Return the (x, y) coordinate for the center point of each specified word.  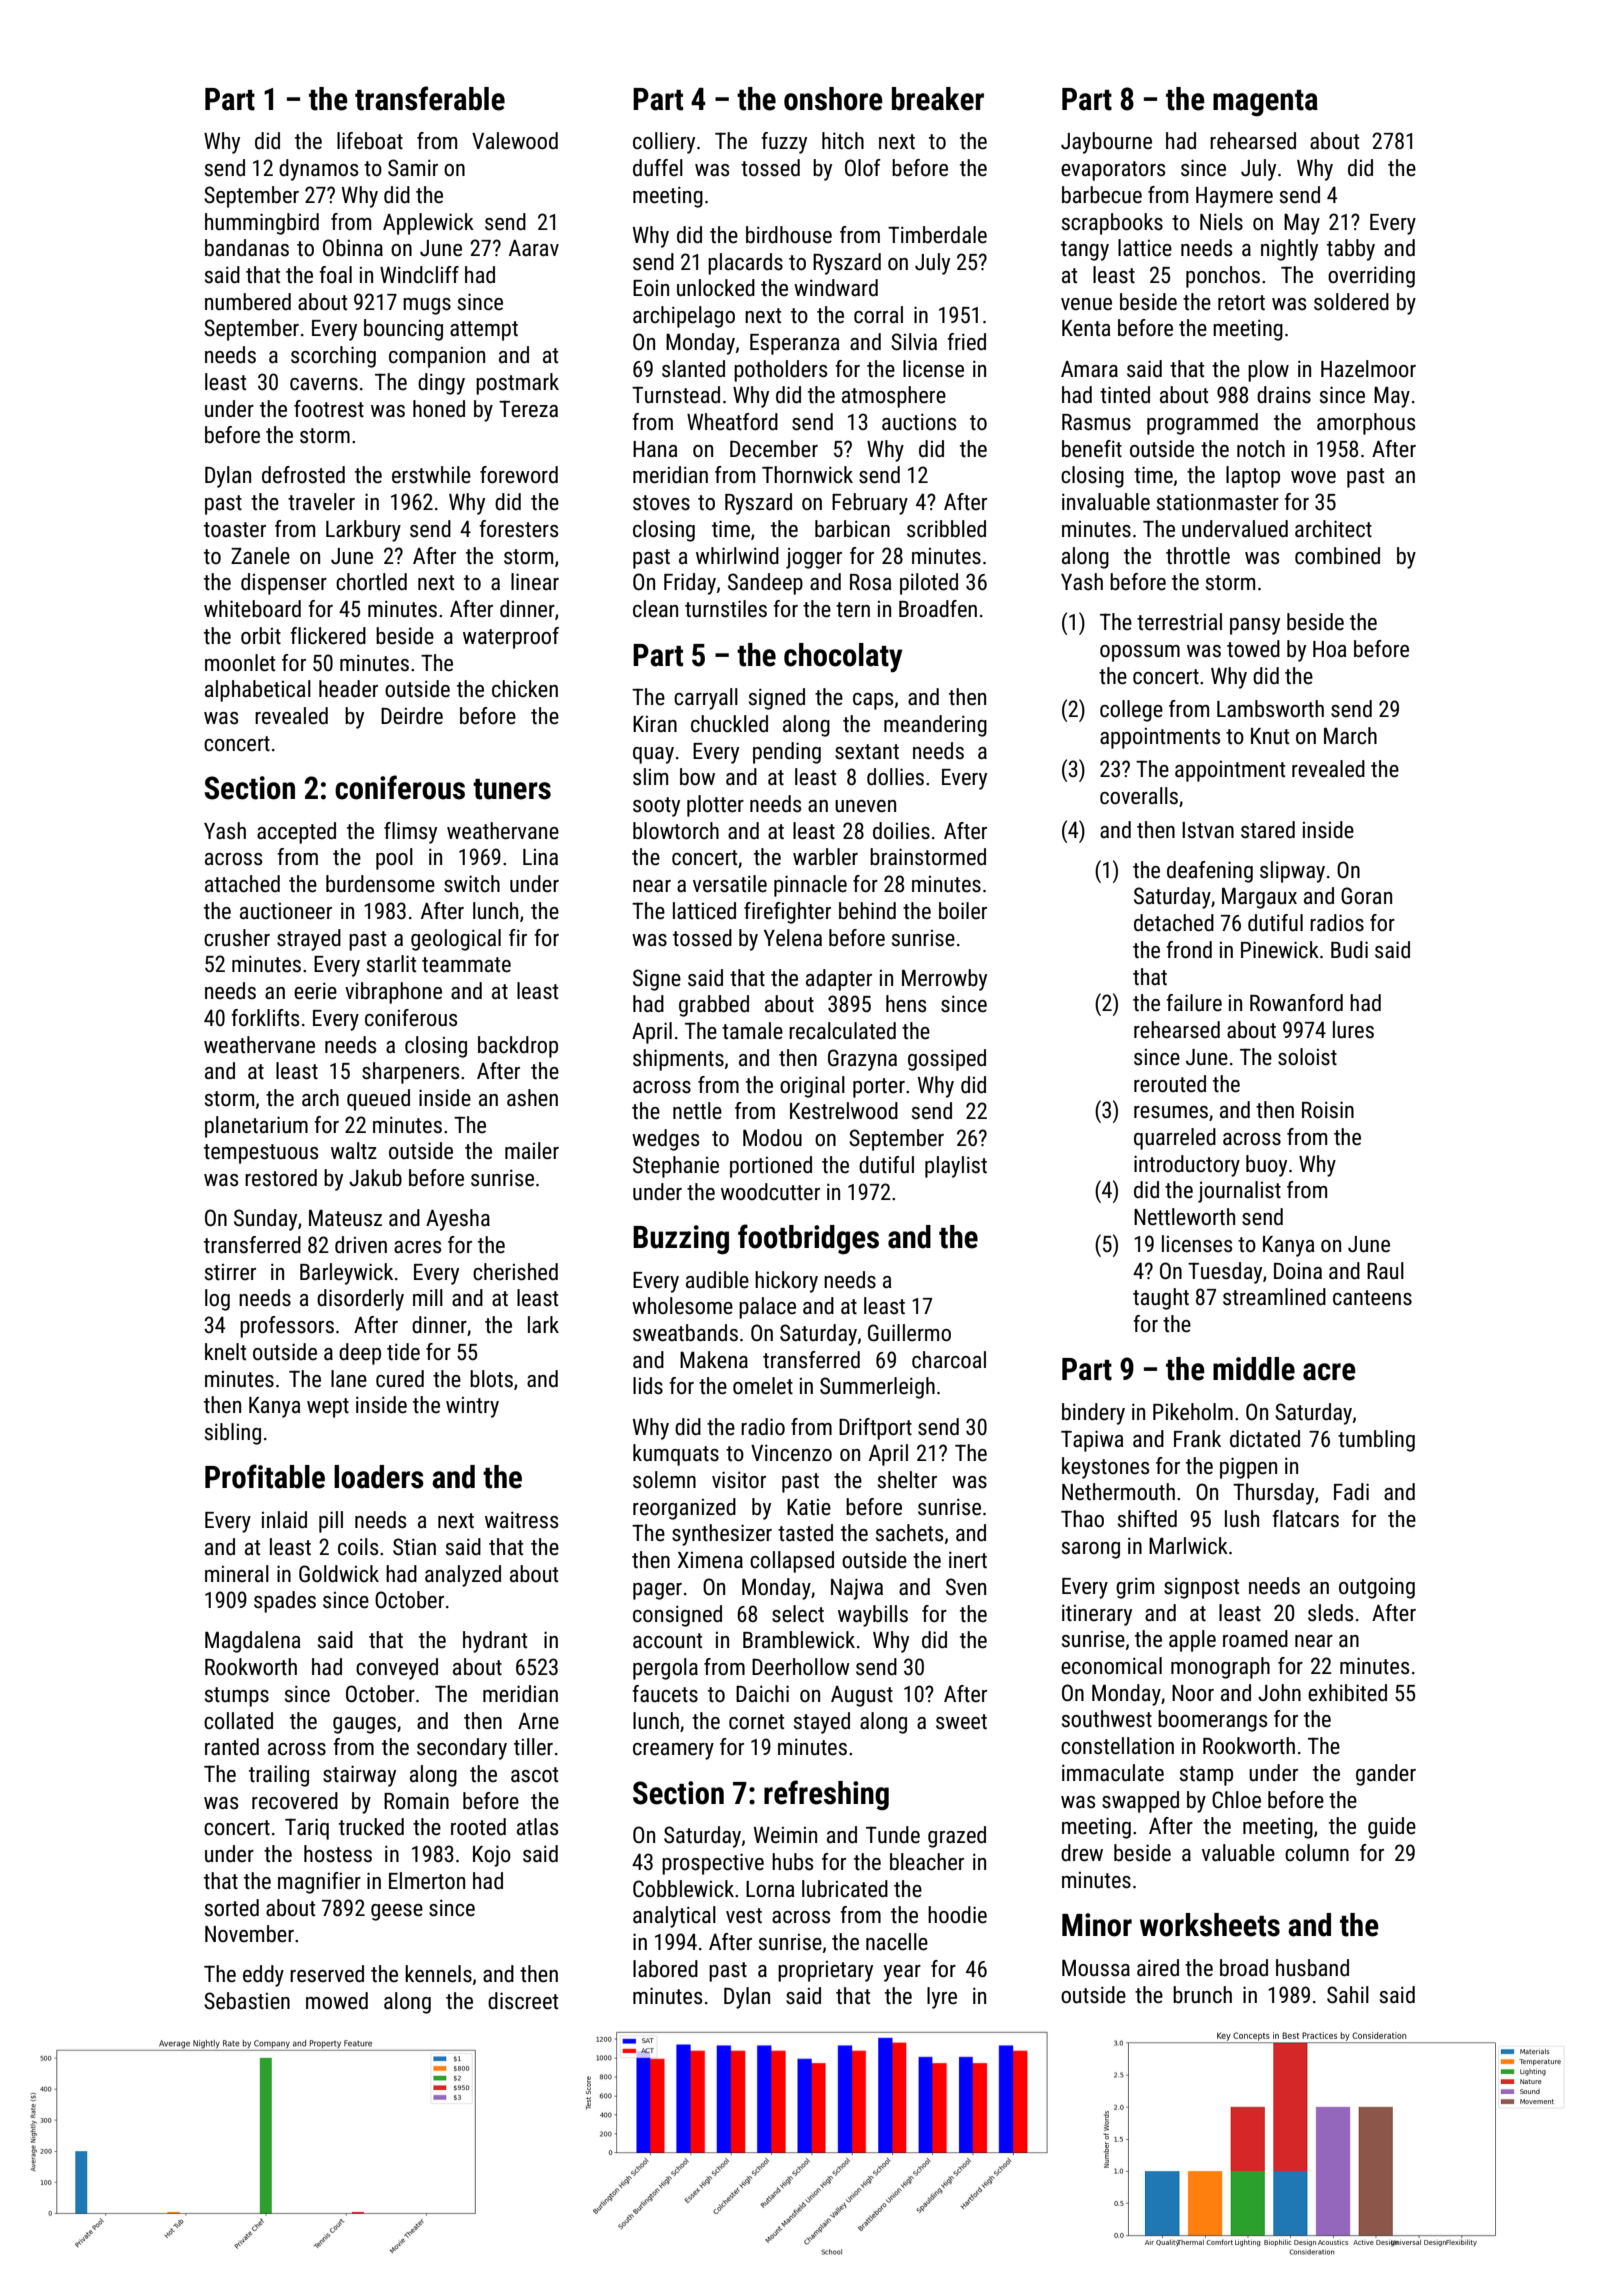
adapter (839, 980)
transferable (430, 98)
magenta (1265, 103)
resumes (1171, 1112)
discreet (523, 2001)
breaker (938, 99)
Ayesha (458, 1220)
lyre (942, 1998)
